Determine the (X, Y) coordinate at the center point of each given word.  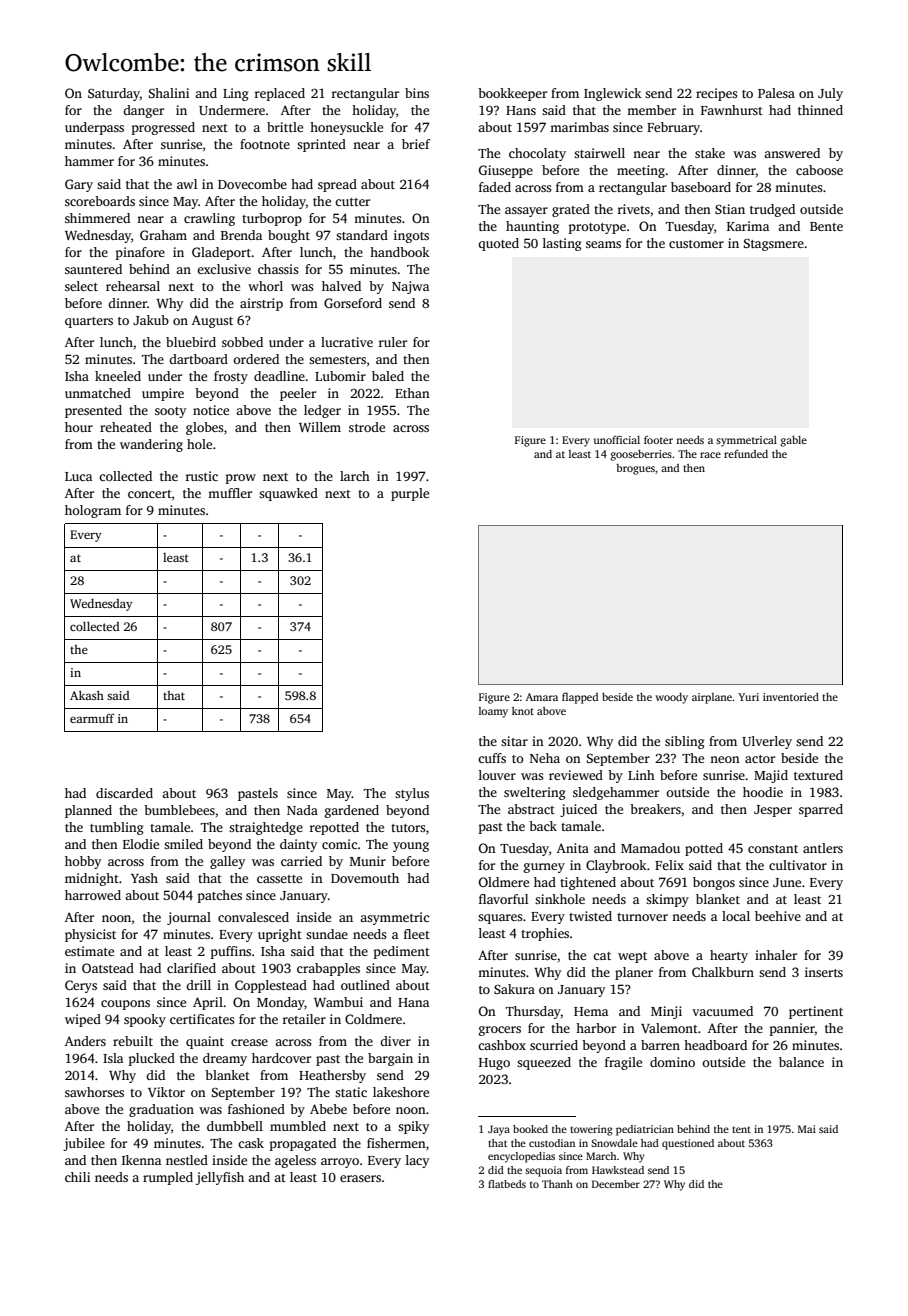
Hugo (494, 1064)
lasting (562, 244)
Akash (87, 695)
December (616, 1184)
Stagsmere (774, 245)
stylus (412, 794)
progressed (163, 128)
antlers (823, 848)
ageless (295, 1161)
